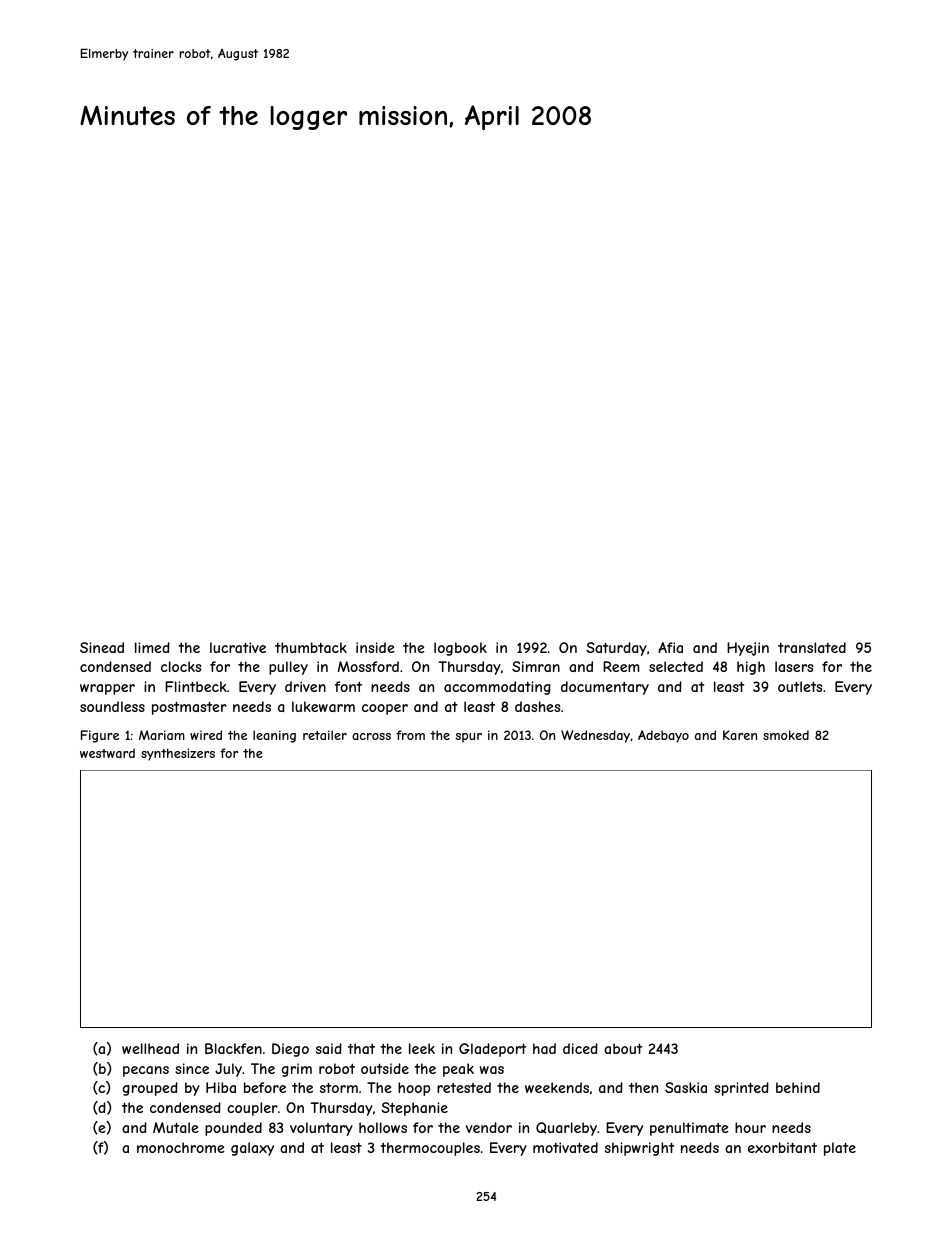 The height and width of the document is (1233, 952). What do you see at coordinates (410, 735) in the document?
I see `from` at bounding box center [410, 735].
